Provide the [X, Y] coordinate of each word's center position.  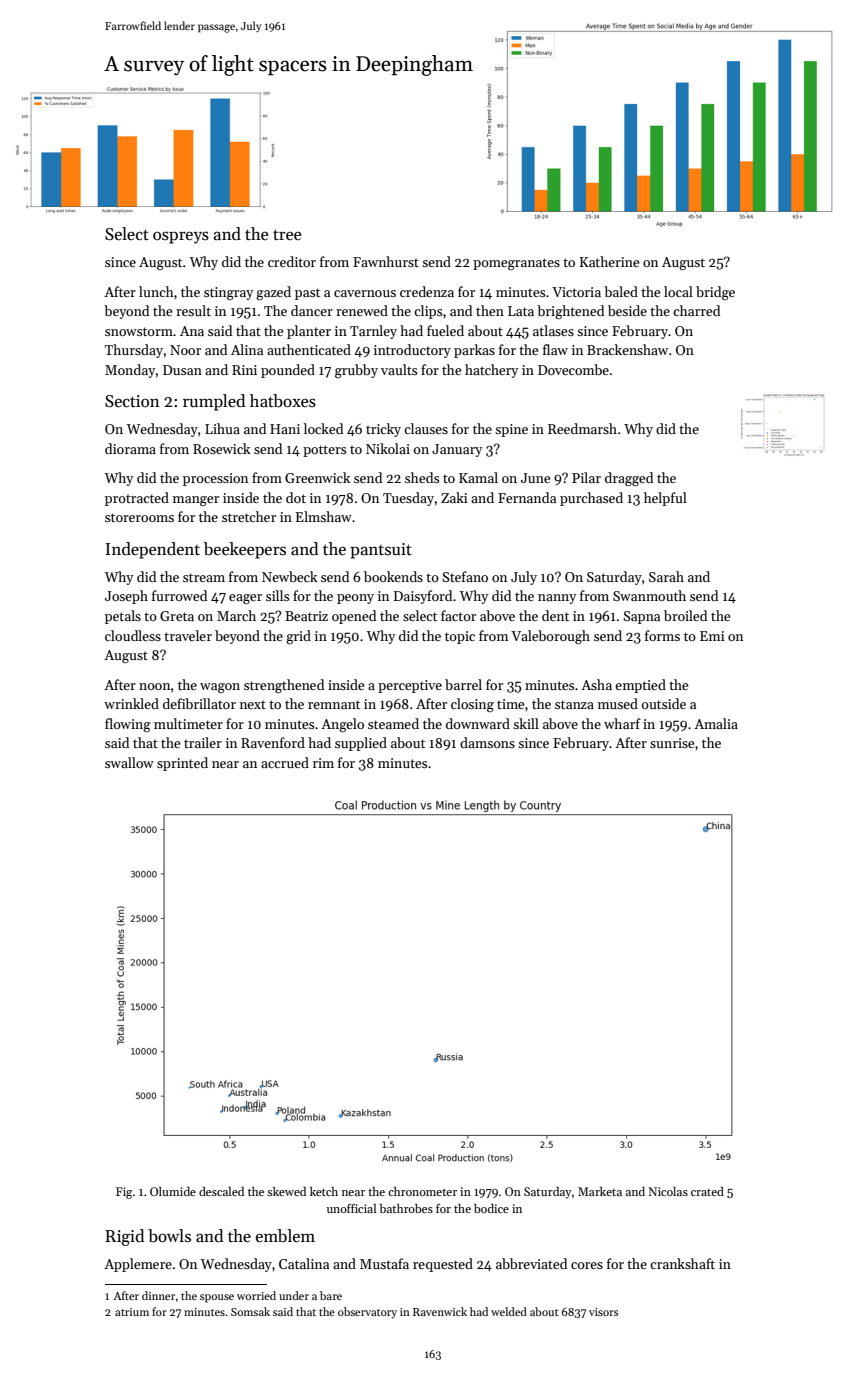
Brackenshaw [627, 349]
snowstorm [139, 331]
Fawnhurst [386, 261]
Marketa [600, 1191]
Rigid [124, 1237]
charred [696, 310]
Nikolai [388, 448]
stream [204, 577]
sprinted [182, 764]
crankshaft [682, 1263]
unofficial [351, 1208]
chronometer [422, 1191]
